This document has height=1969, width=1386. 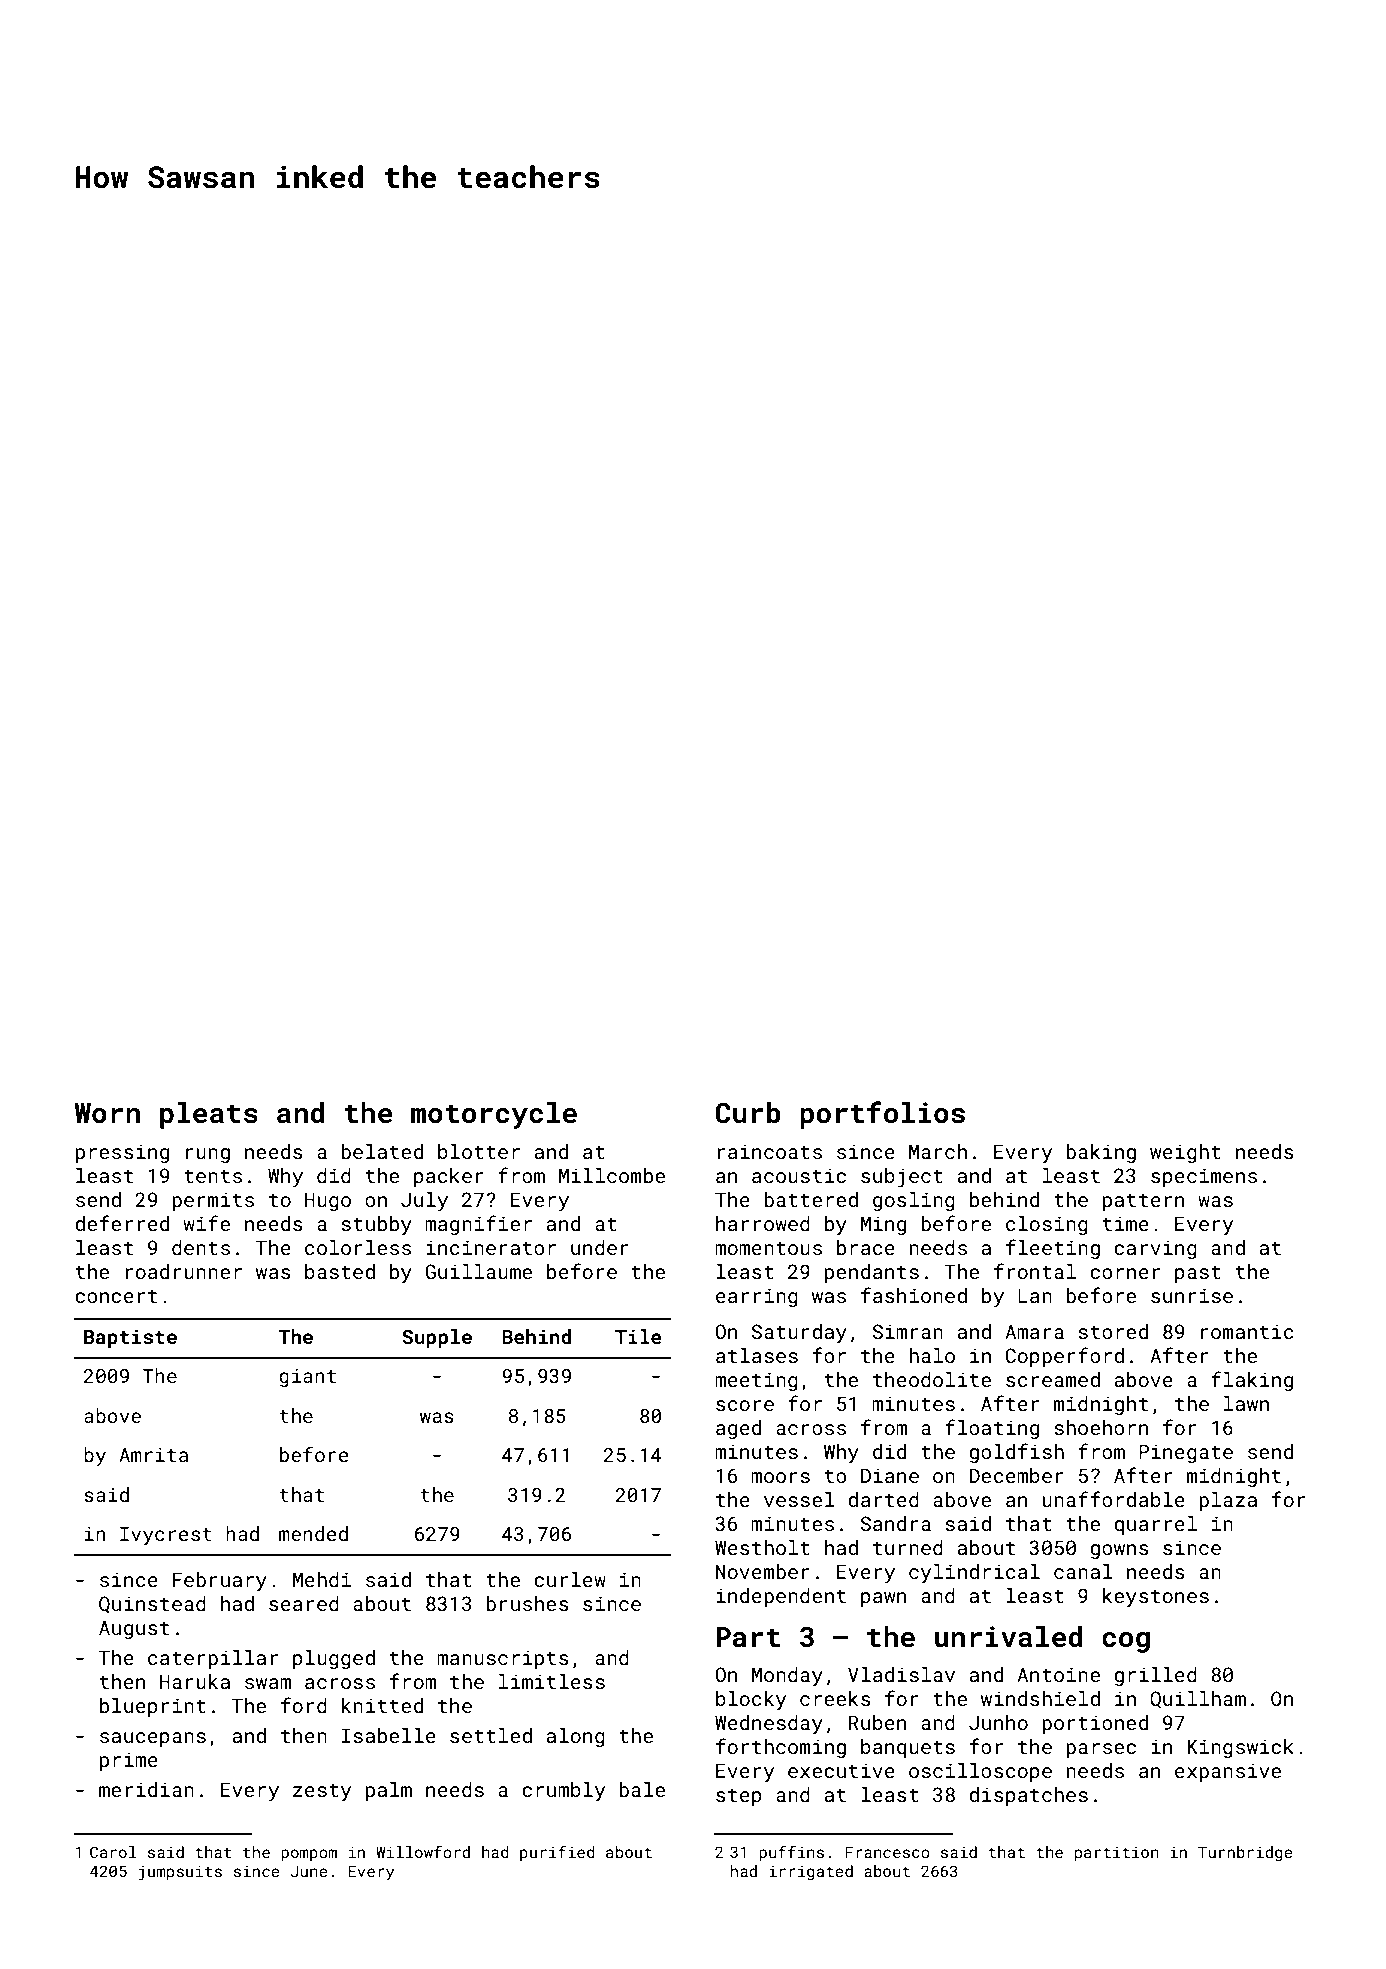 What do you see at coordinates (1156, 1598) in the document?
I see `keystones` at bounding box center [1156, 1598].
